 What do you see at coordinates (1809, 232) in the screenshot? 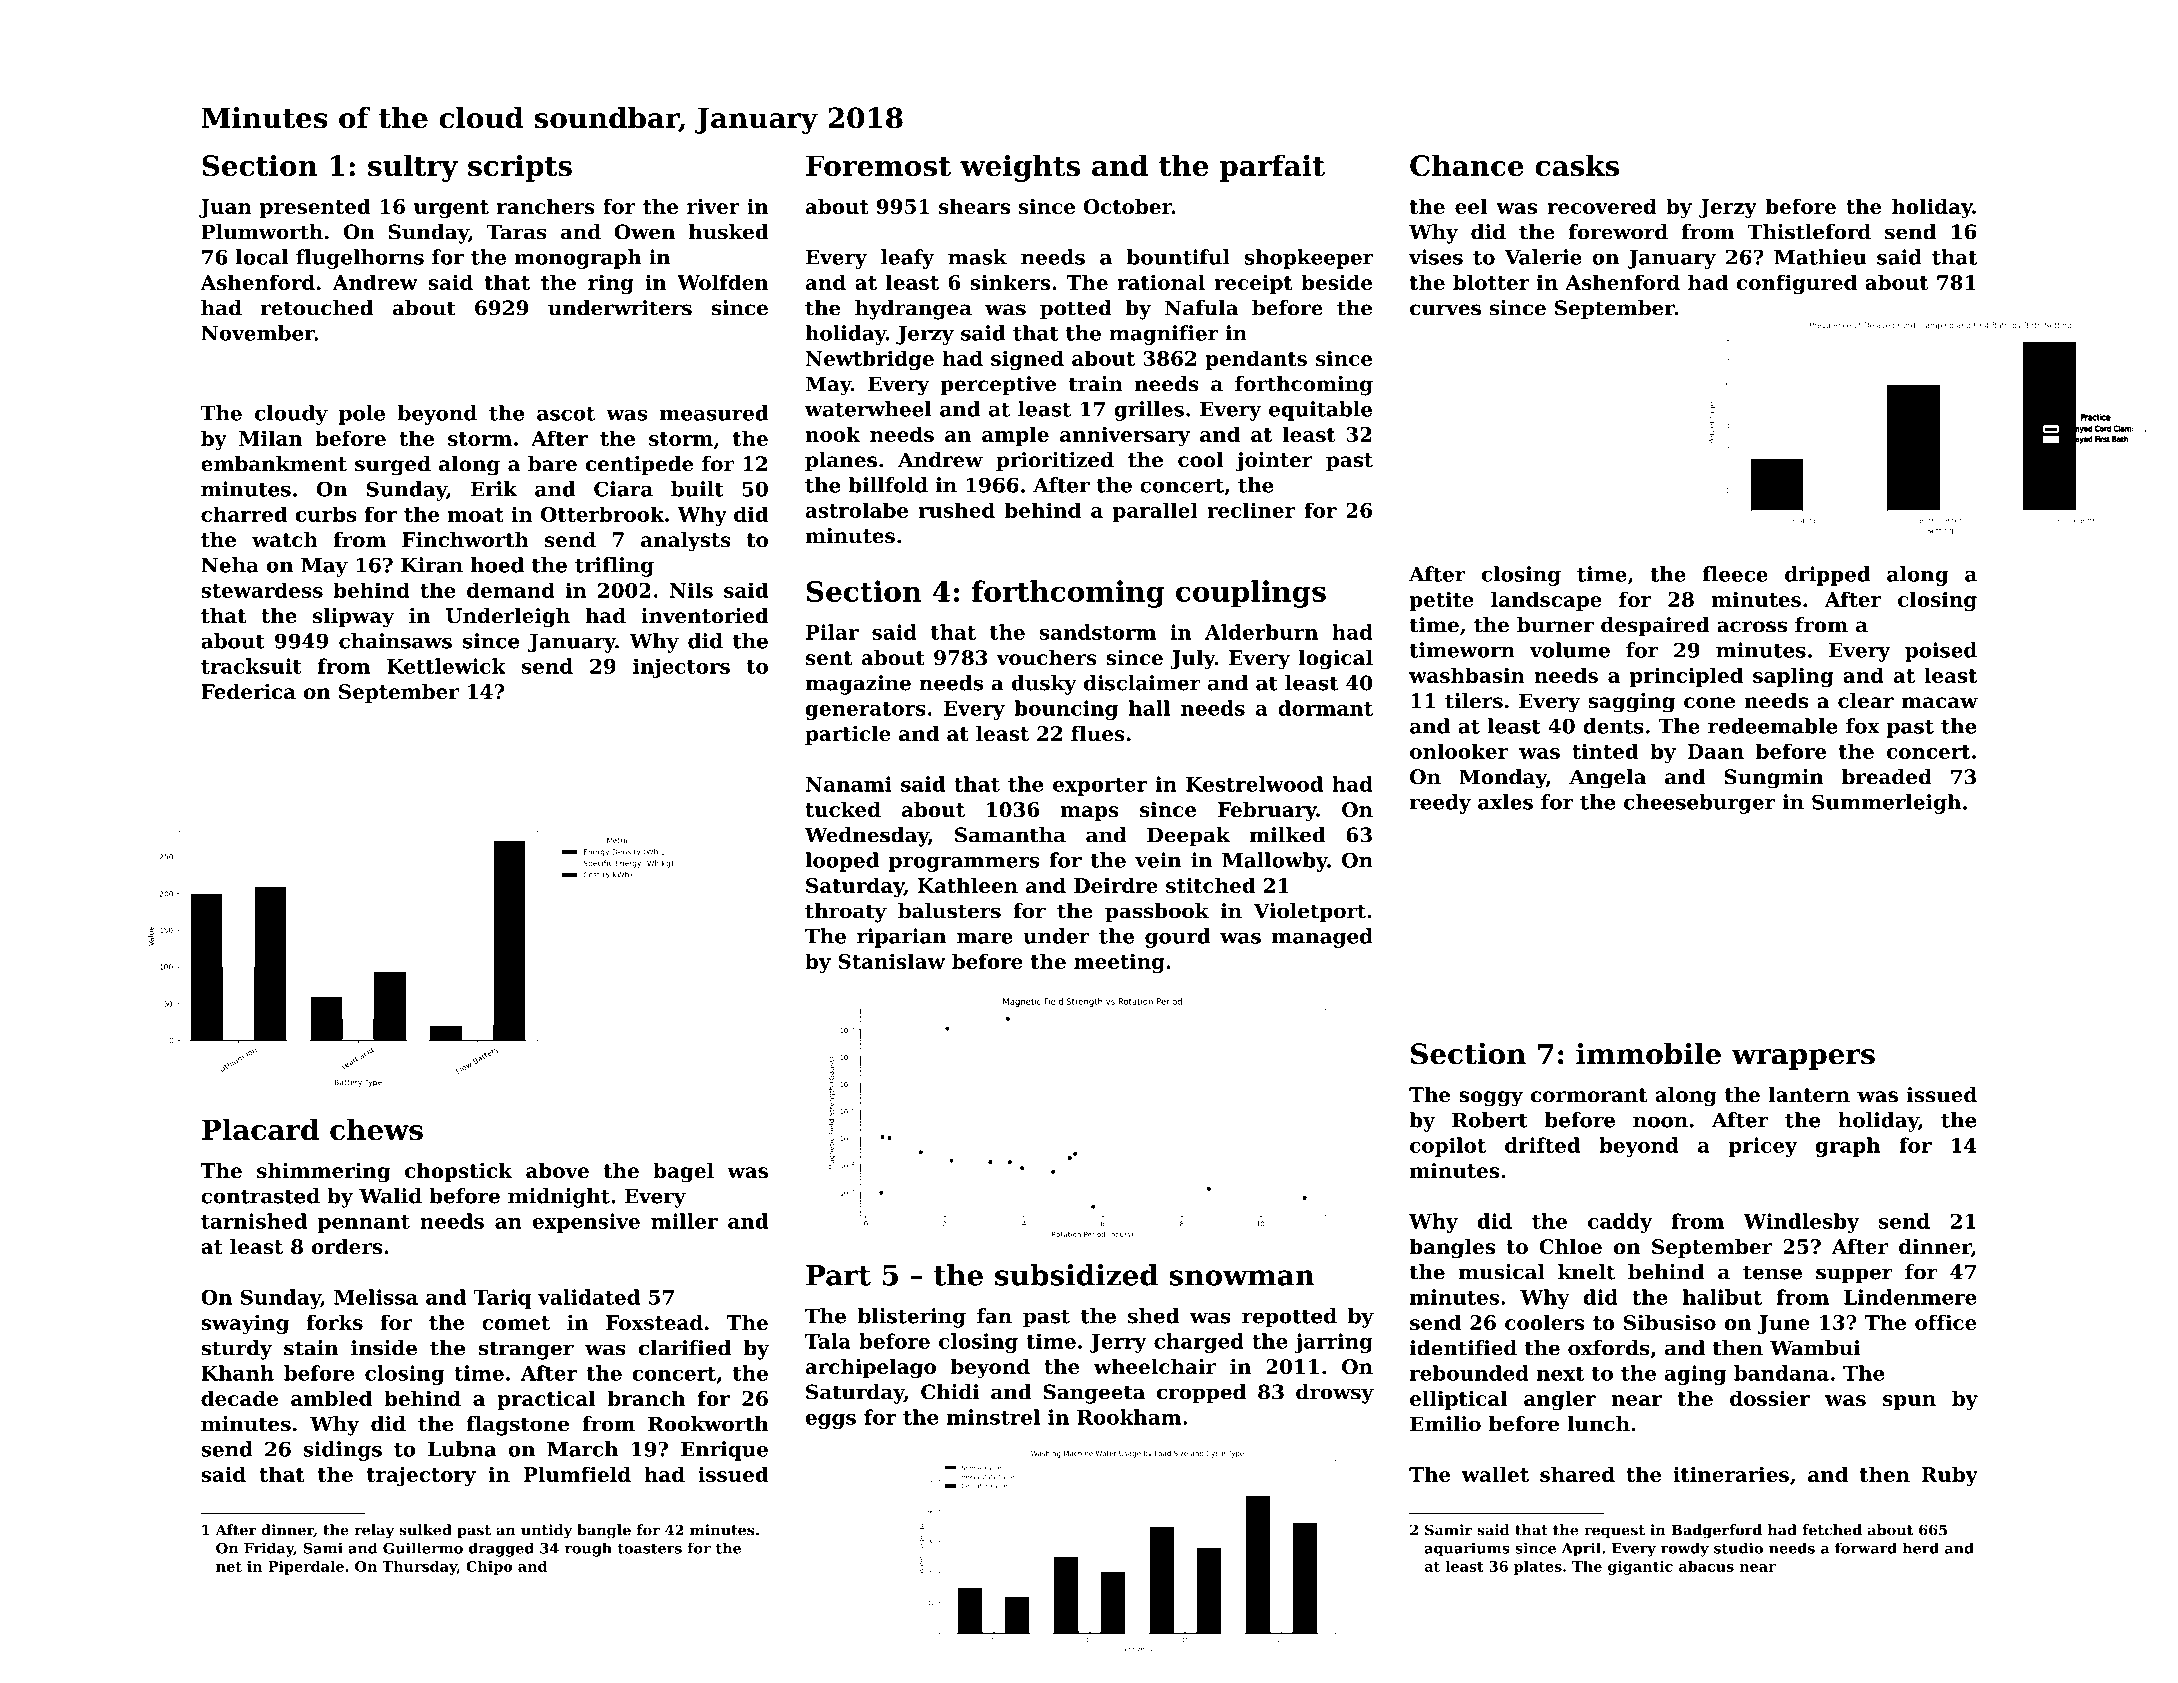
I see `Thistleford` at bounding box center [1809, 232].
